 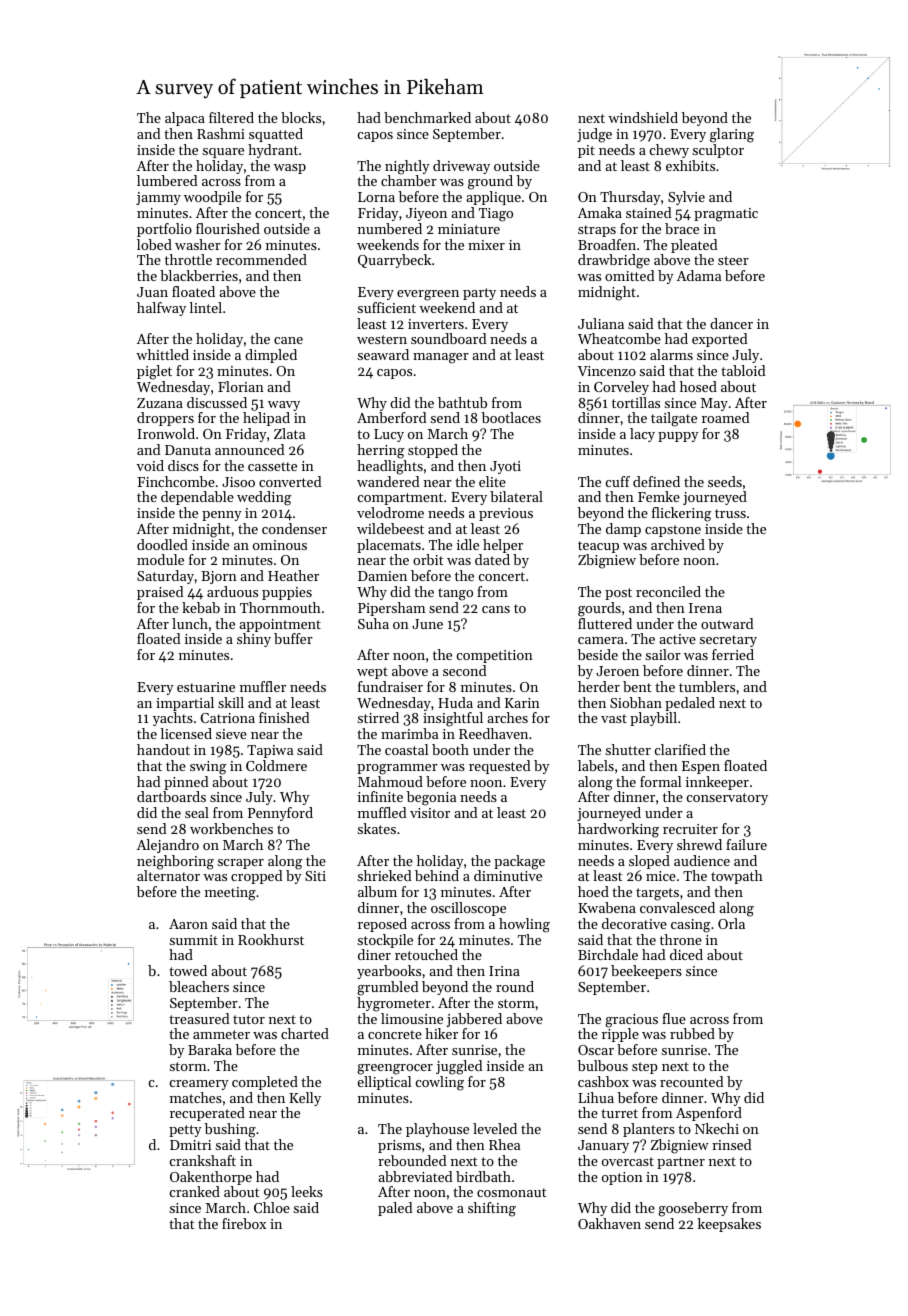 What do you see at coordinates (409, 733) in the screenshot?
I see `marimba` at bounding box center [409, 733].
